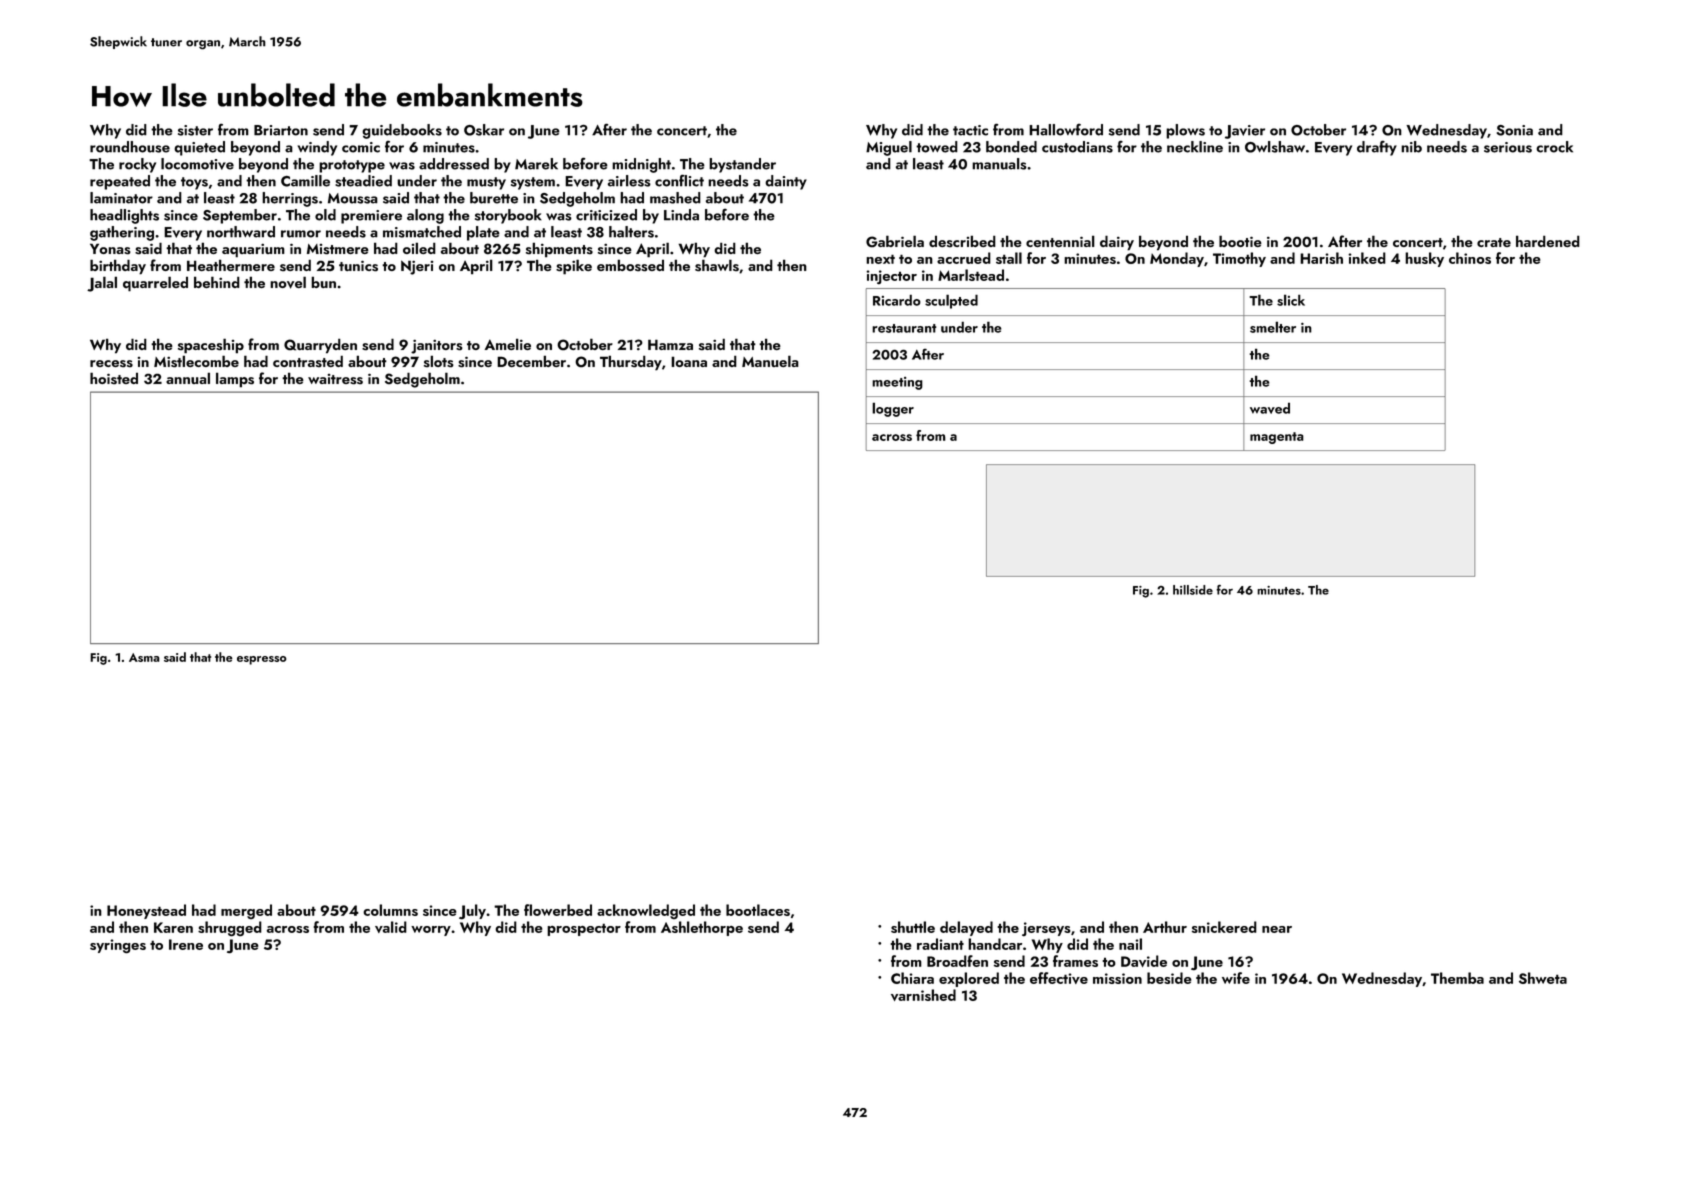 This page has height=1191, width=1685. I want to click on magenta, so click(1277, 438).
